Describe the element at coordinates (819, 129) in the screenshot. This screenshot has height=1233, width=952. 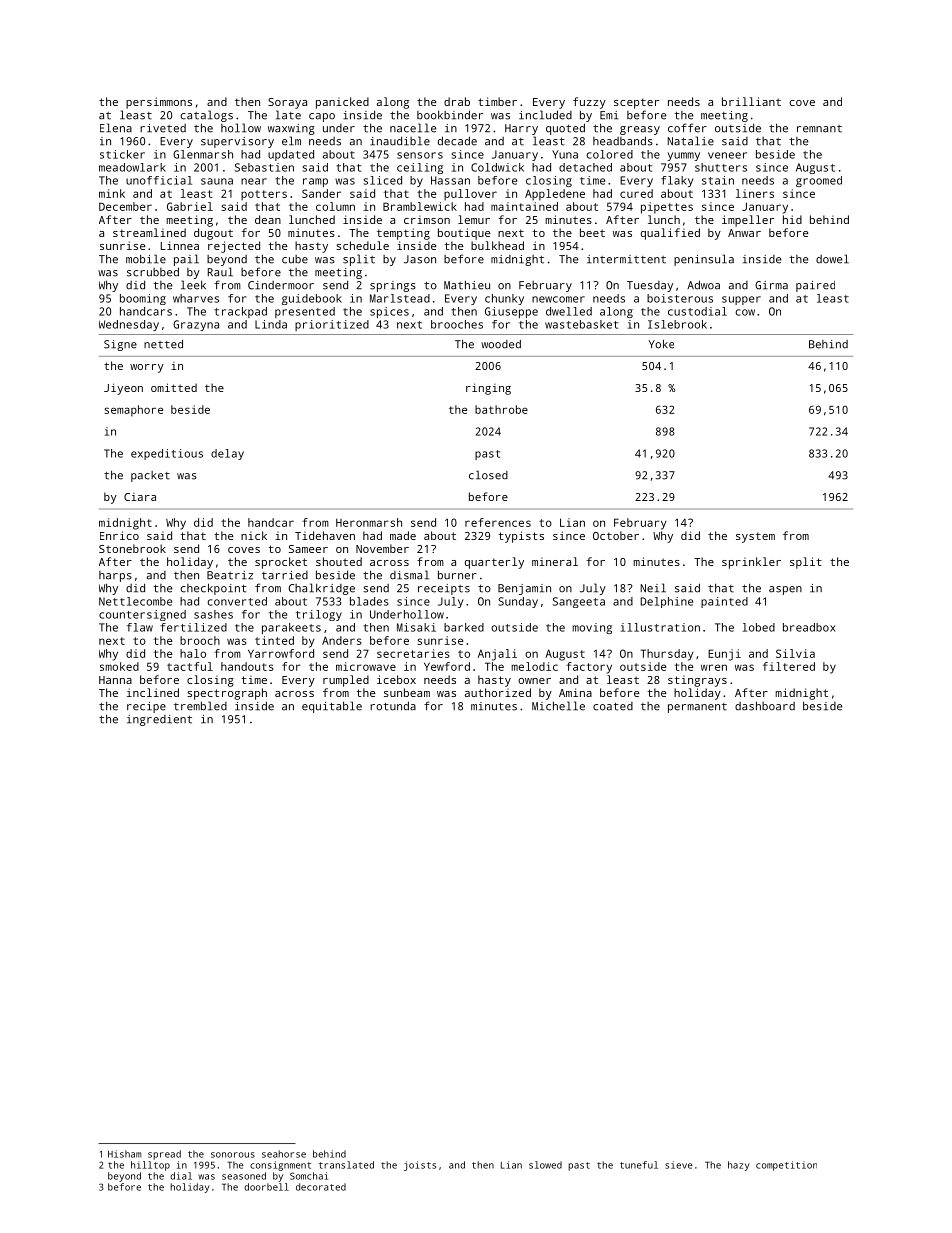
I see `remnant` at that location.
